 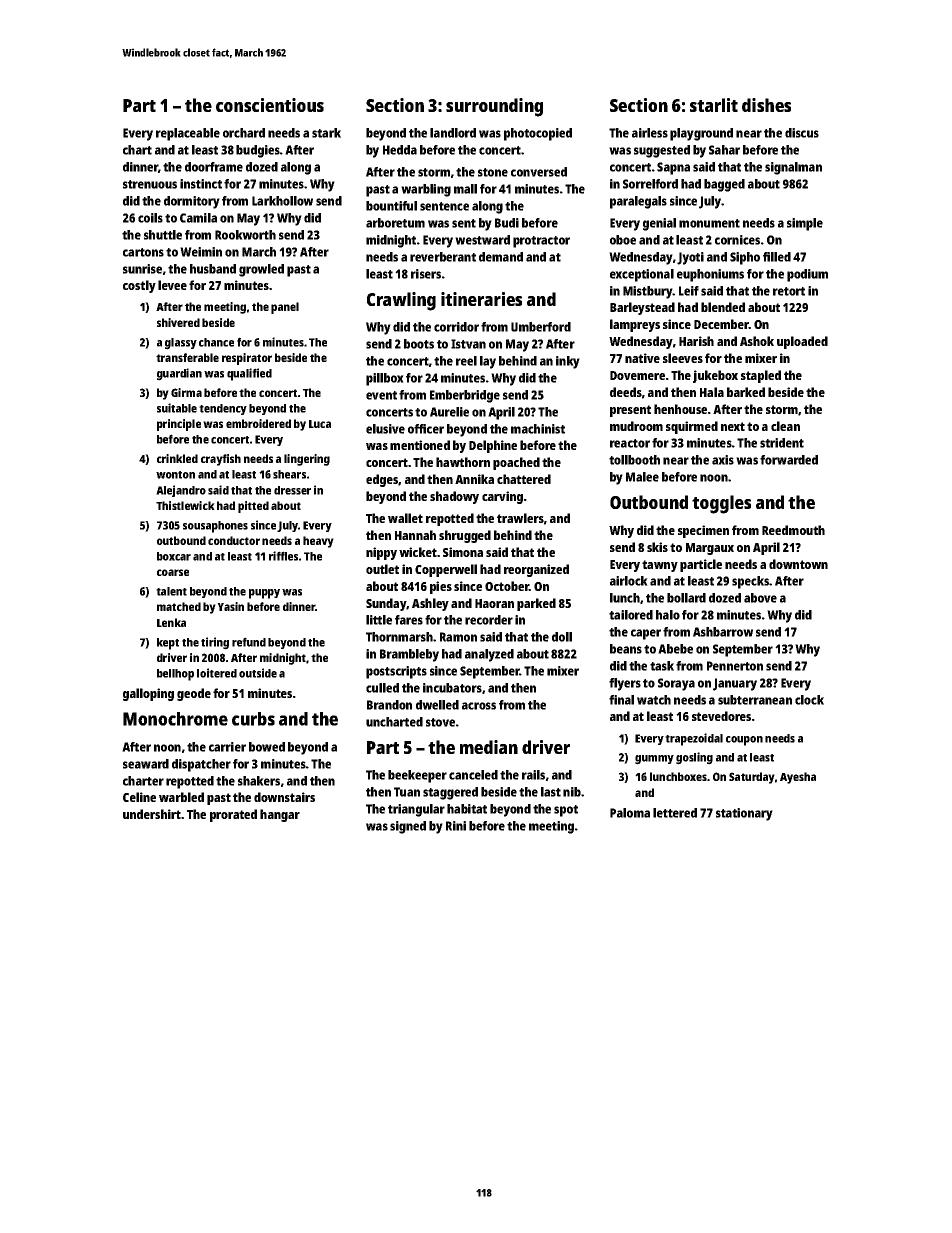 What do you see at coordinates (507, 223) in the screenshot?
I see `Budi` at bounding box center [507, 223].
